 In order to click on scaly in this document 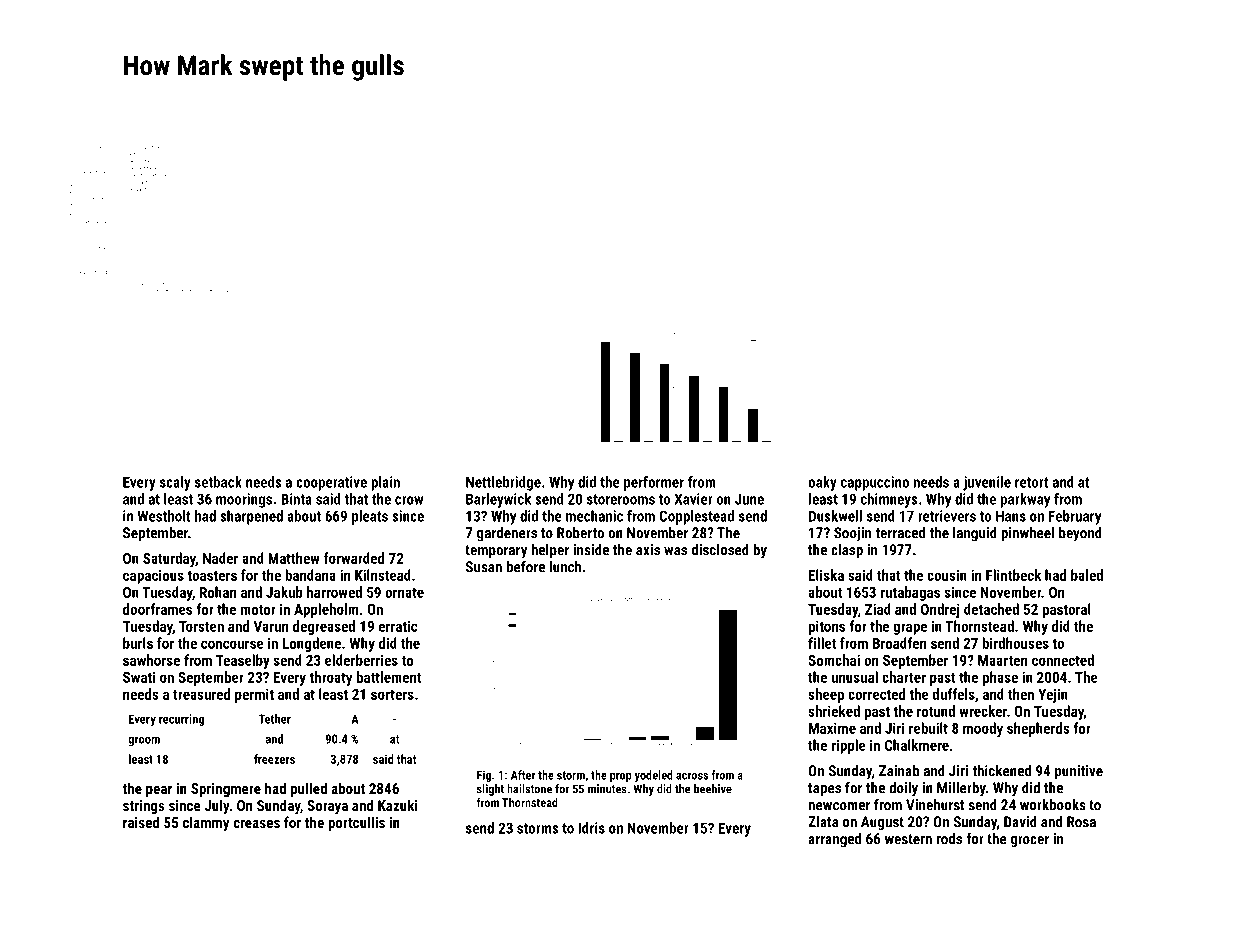, I will do `click(175, 483)`.
